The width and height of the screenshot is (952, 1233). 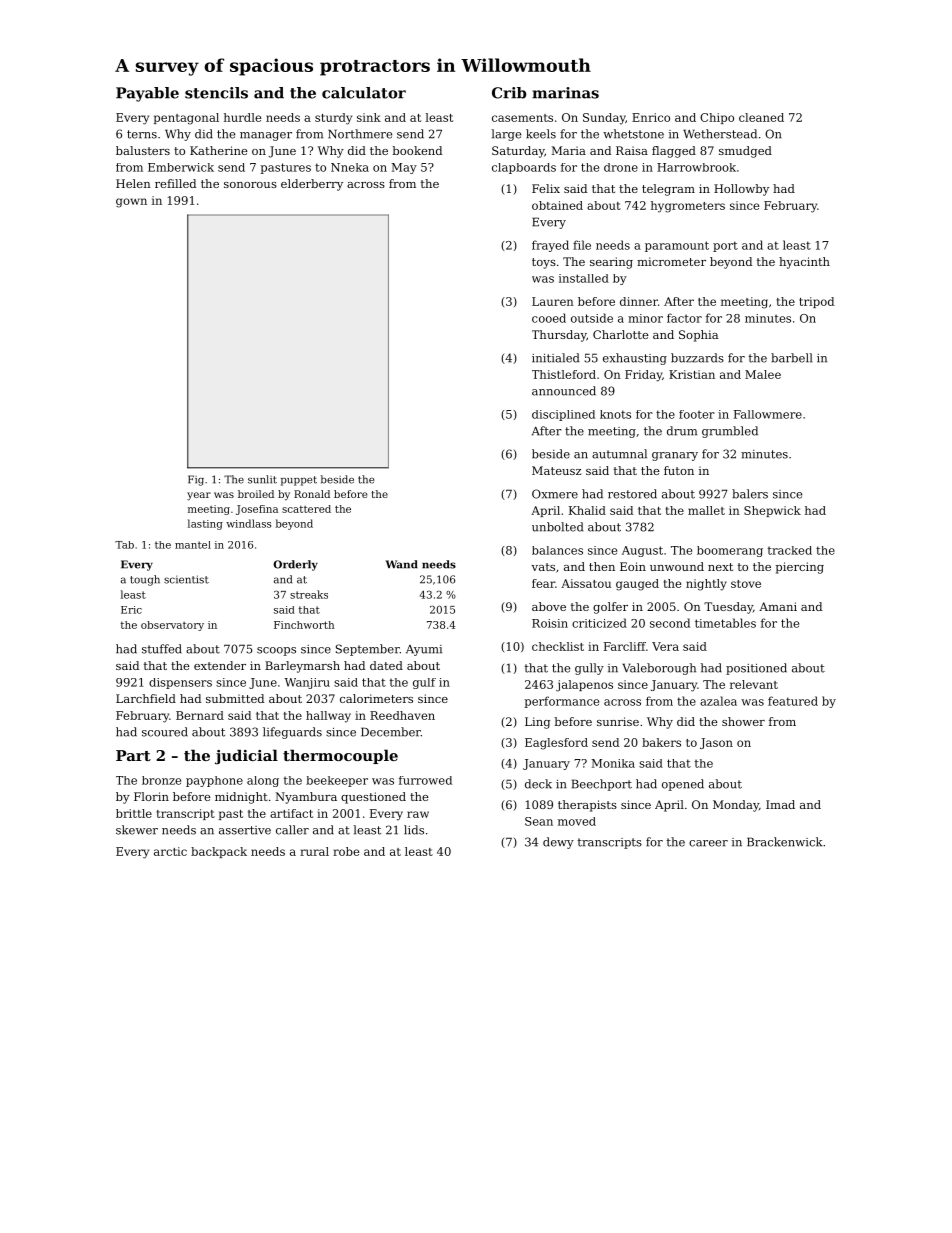 I want to click on arctic, so click(x=170, y=851).
